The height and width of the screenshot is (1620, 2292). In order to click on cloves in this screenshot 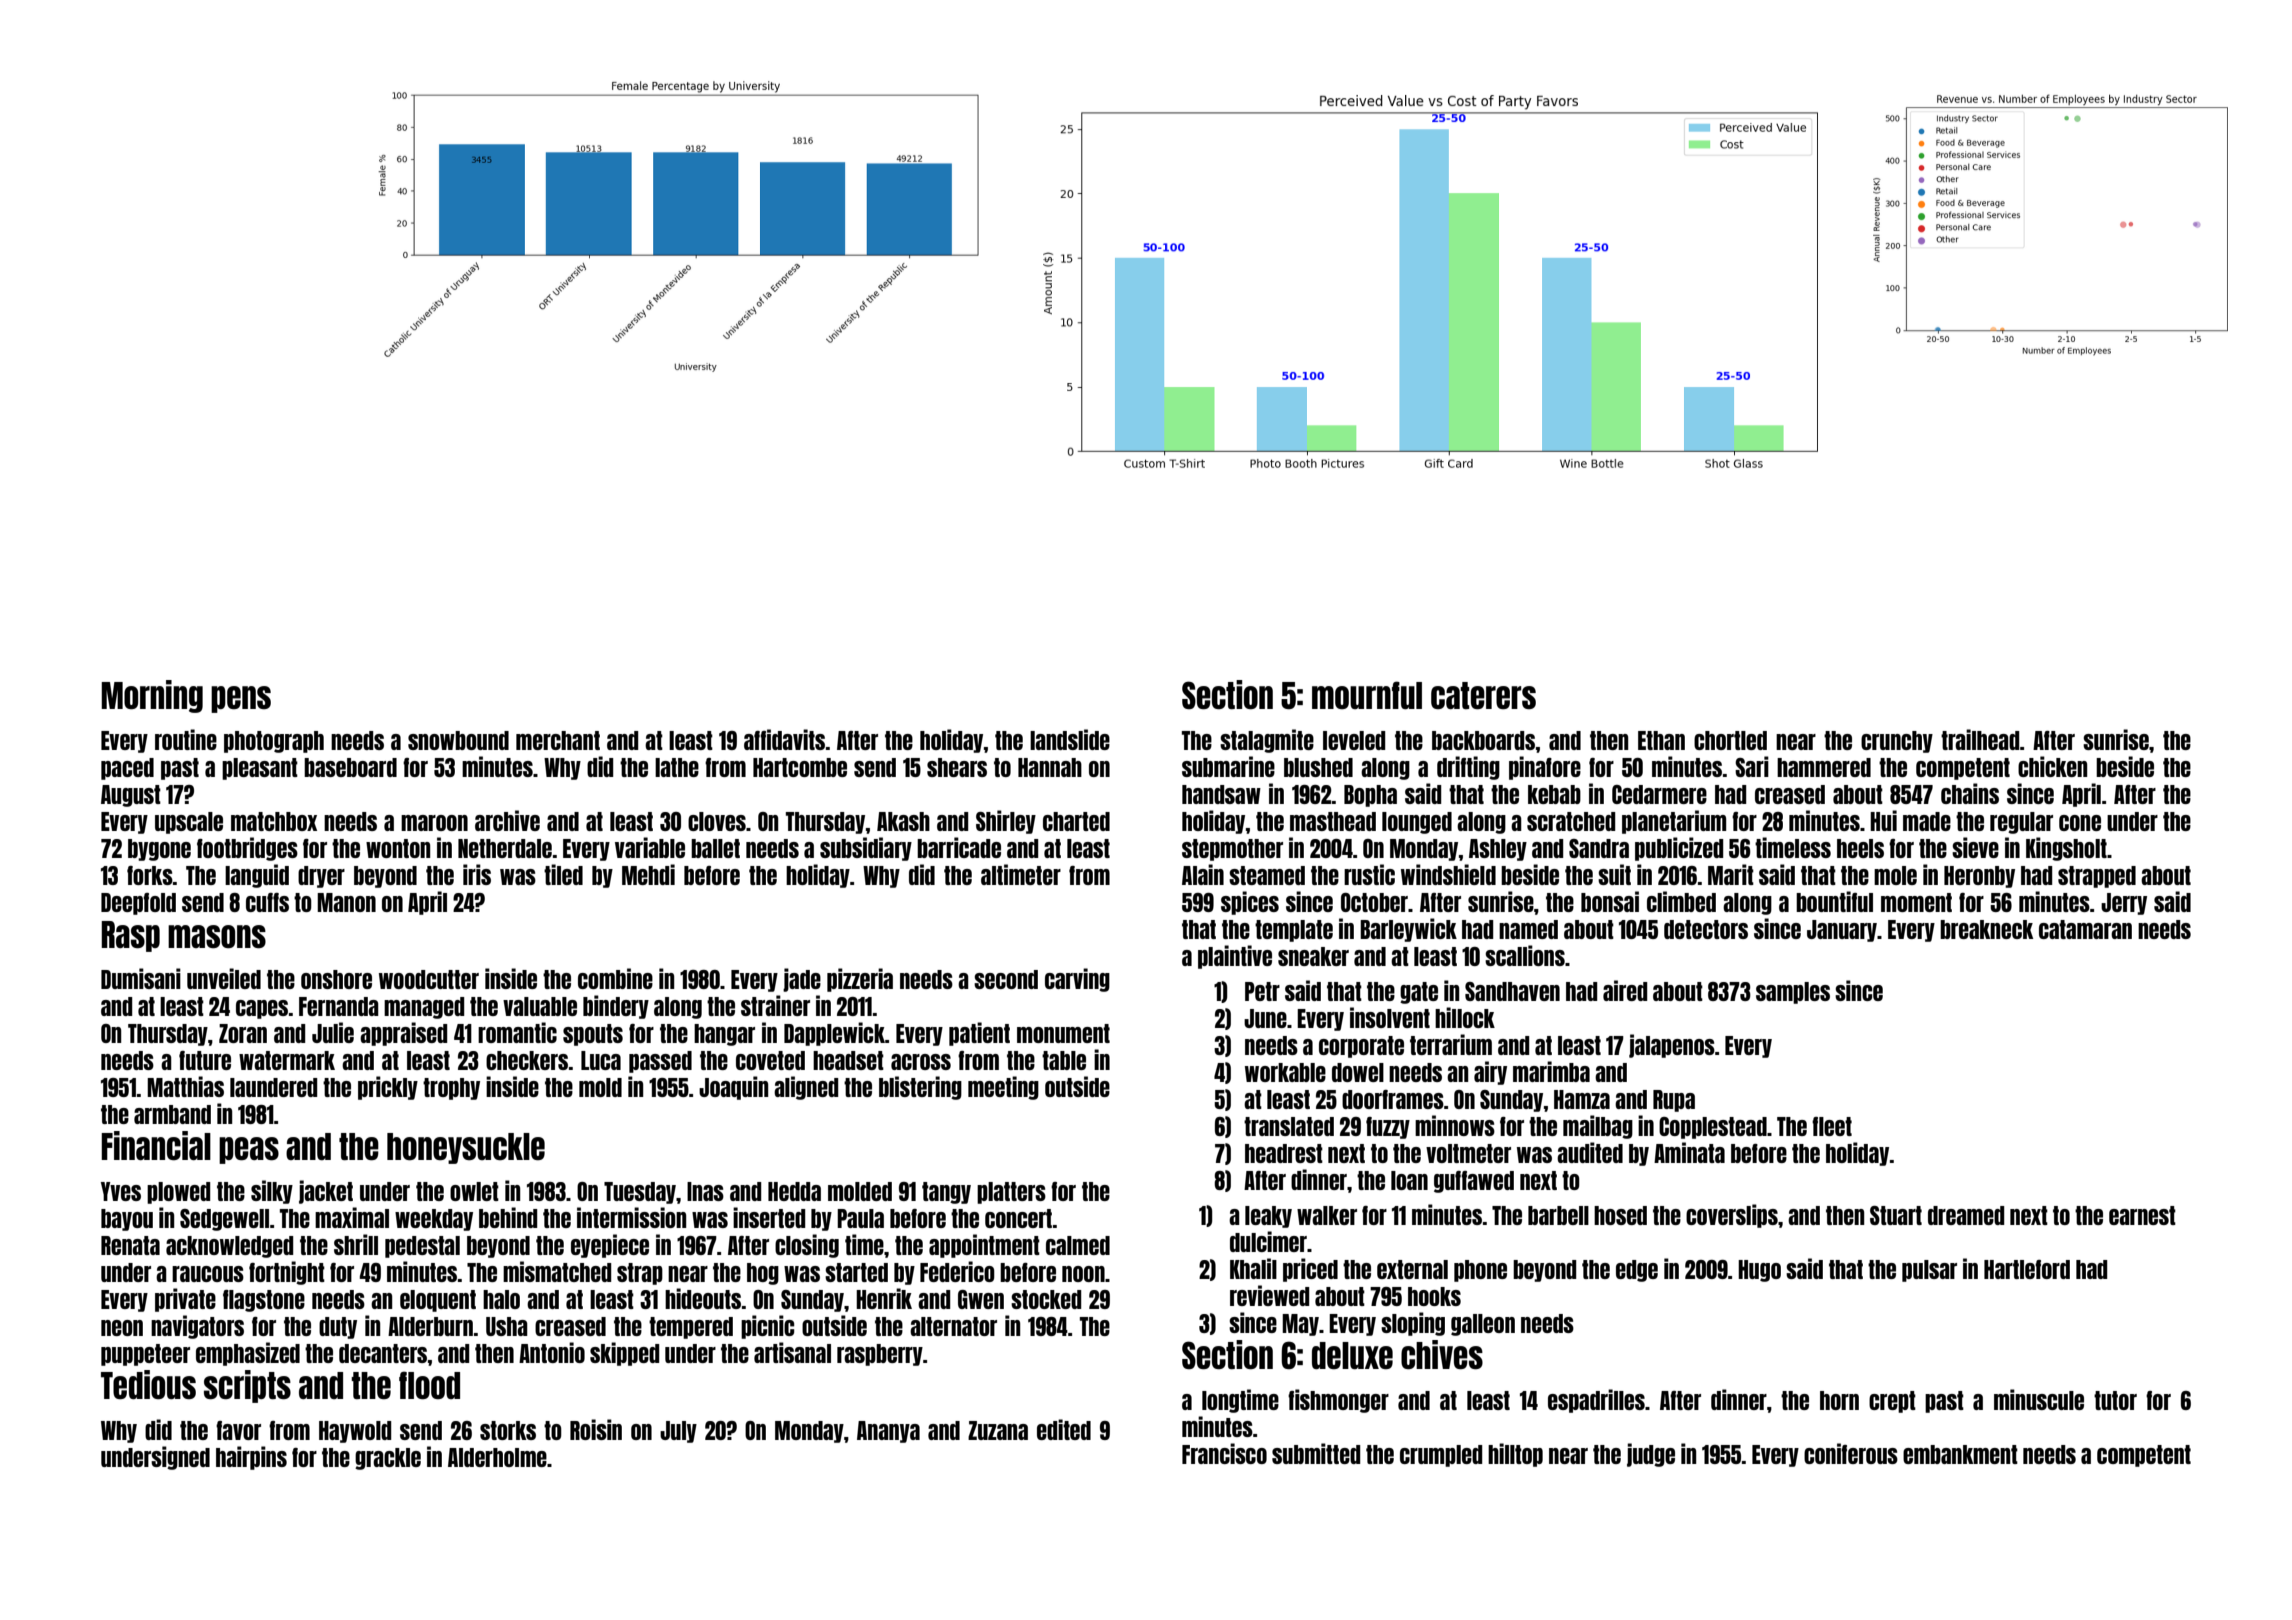, I will do `click(717, 821)`.
